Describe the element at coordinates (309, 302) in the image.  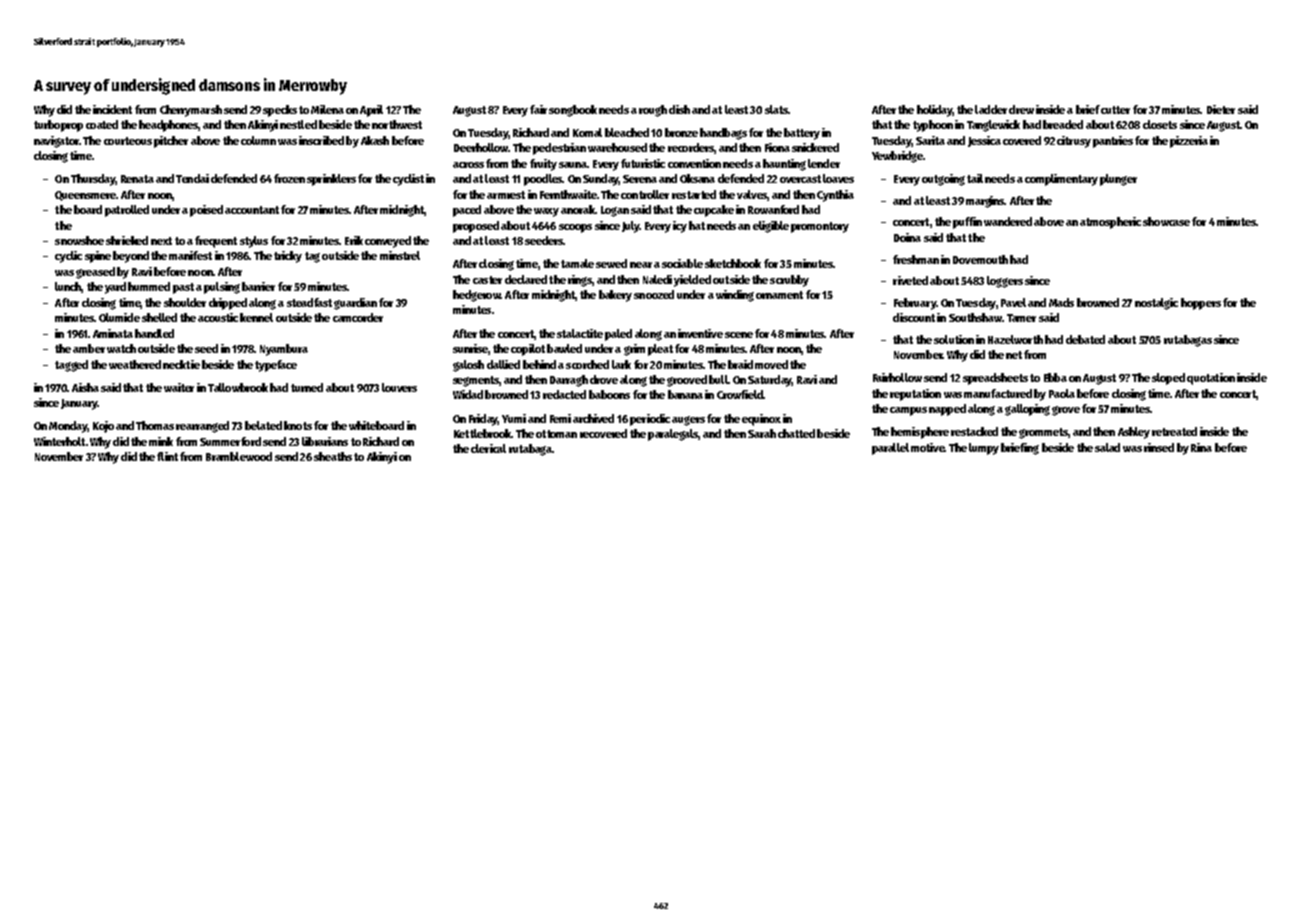
I see `steadfast` at that location.
